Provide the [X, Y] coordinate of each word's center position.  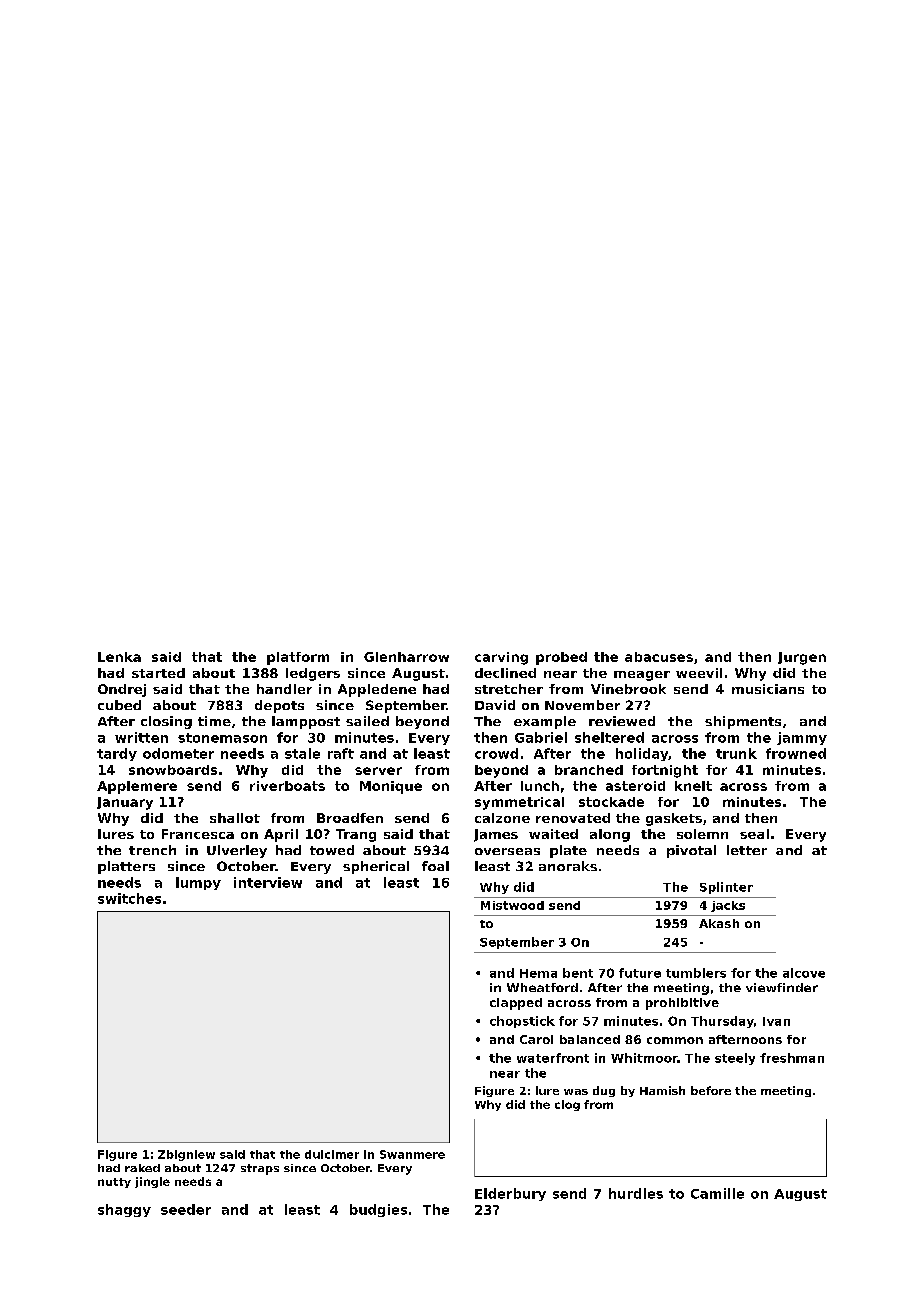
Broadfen [350, 818]
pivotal [691, 851]
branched [589, 770]
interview [268, 882]
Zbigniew [186, 1155]
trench [152, 850]
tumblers [696, 973]
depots [279, 706]
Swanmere [412, 1154]
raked [142, 1168]
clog [567, 1105]
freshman [792, 1058]
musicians [768, 689]
